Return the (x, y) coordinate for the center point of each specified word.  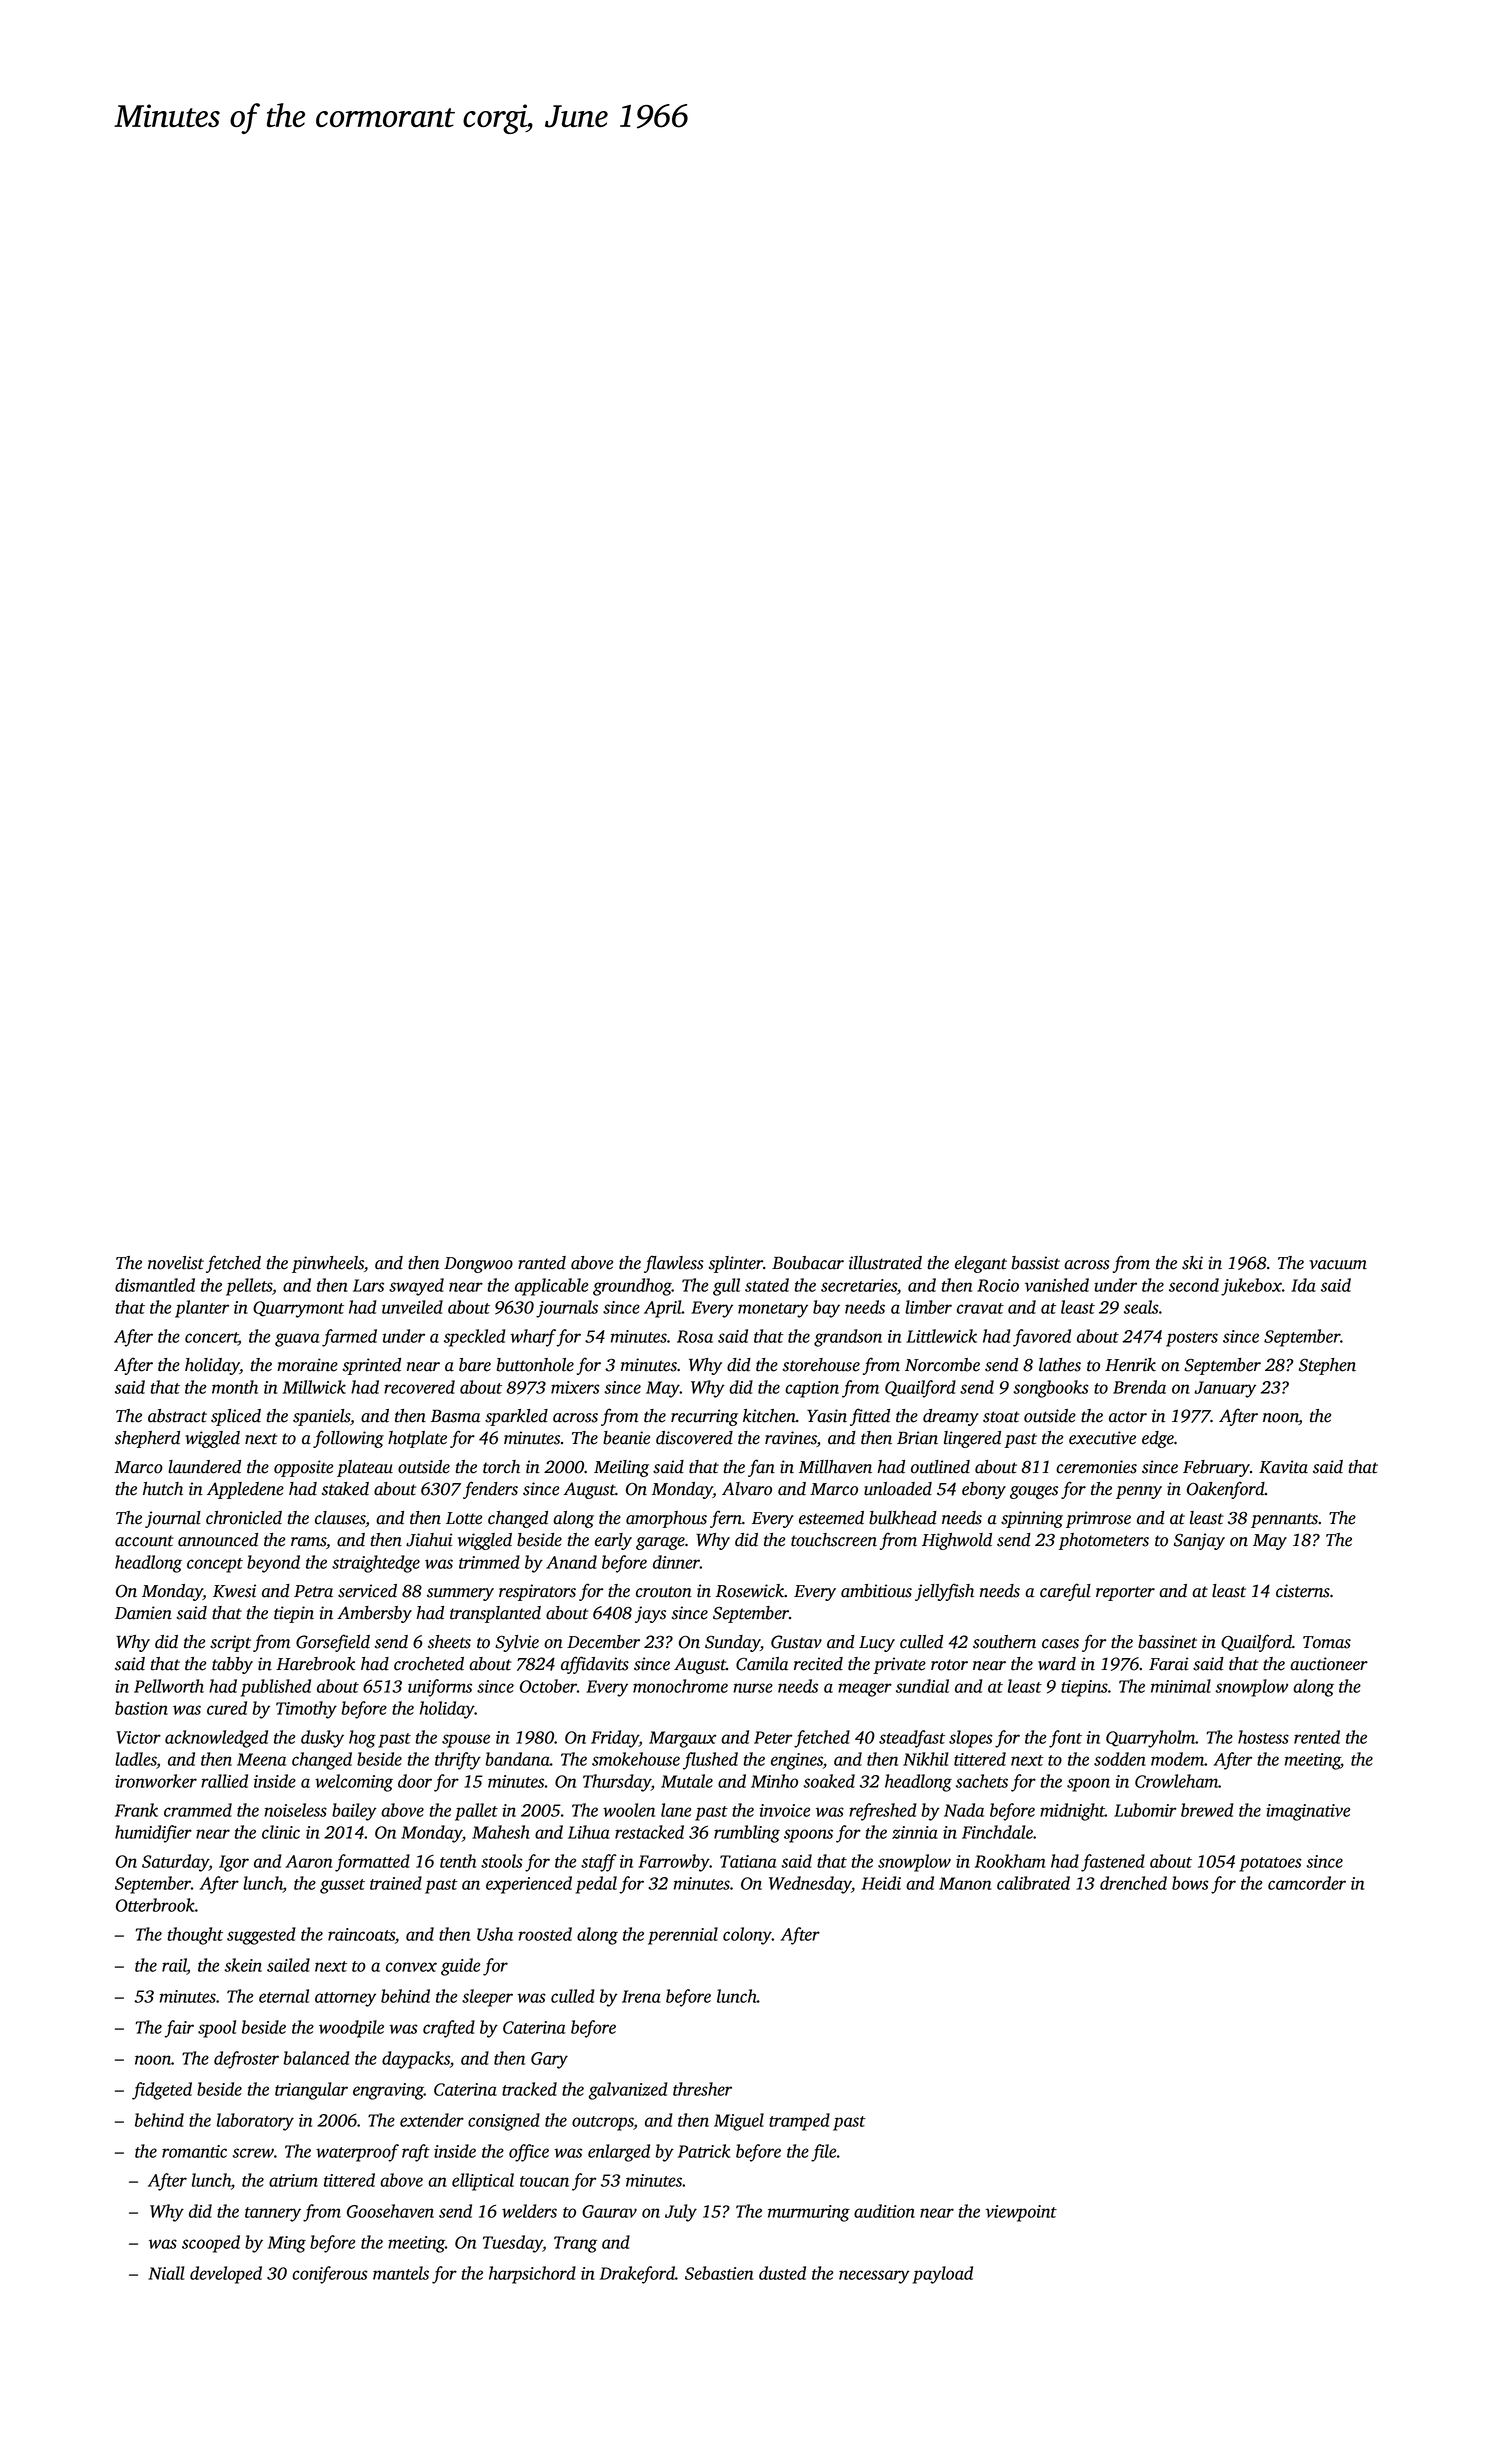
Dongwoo (478, 1265)
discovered (694, 1438)
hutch (163, 1489)
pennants (1284, 1520)
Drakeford (637, 2275)
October (548, 1686)
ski (1192, 1263)
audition (884, 2211)
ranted (542, 1263)
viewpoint (1021, 2213)
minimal (1181, 1686)
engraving (388, 2091)
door (415, 1781)
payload (943, 2275)
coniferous (330, 2275)
